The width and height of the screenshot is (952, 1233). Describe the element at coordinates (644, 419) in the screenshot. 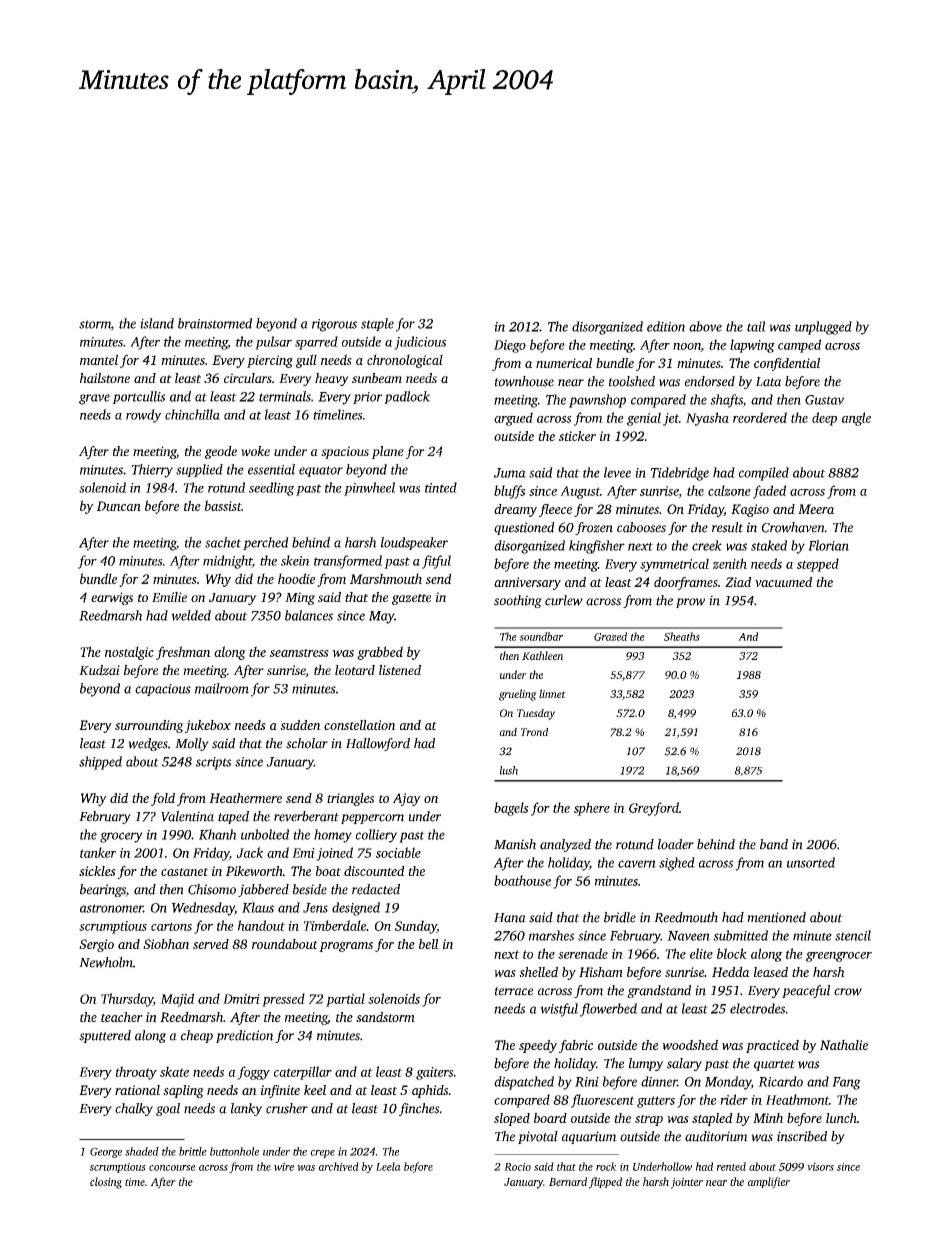

I see `genial` at that location.
